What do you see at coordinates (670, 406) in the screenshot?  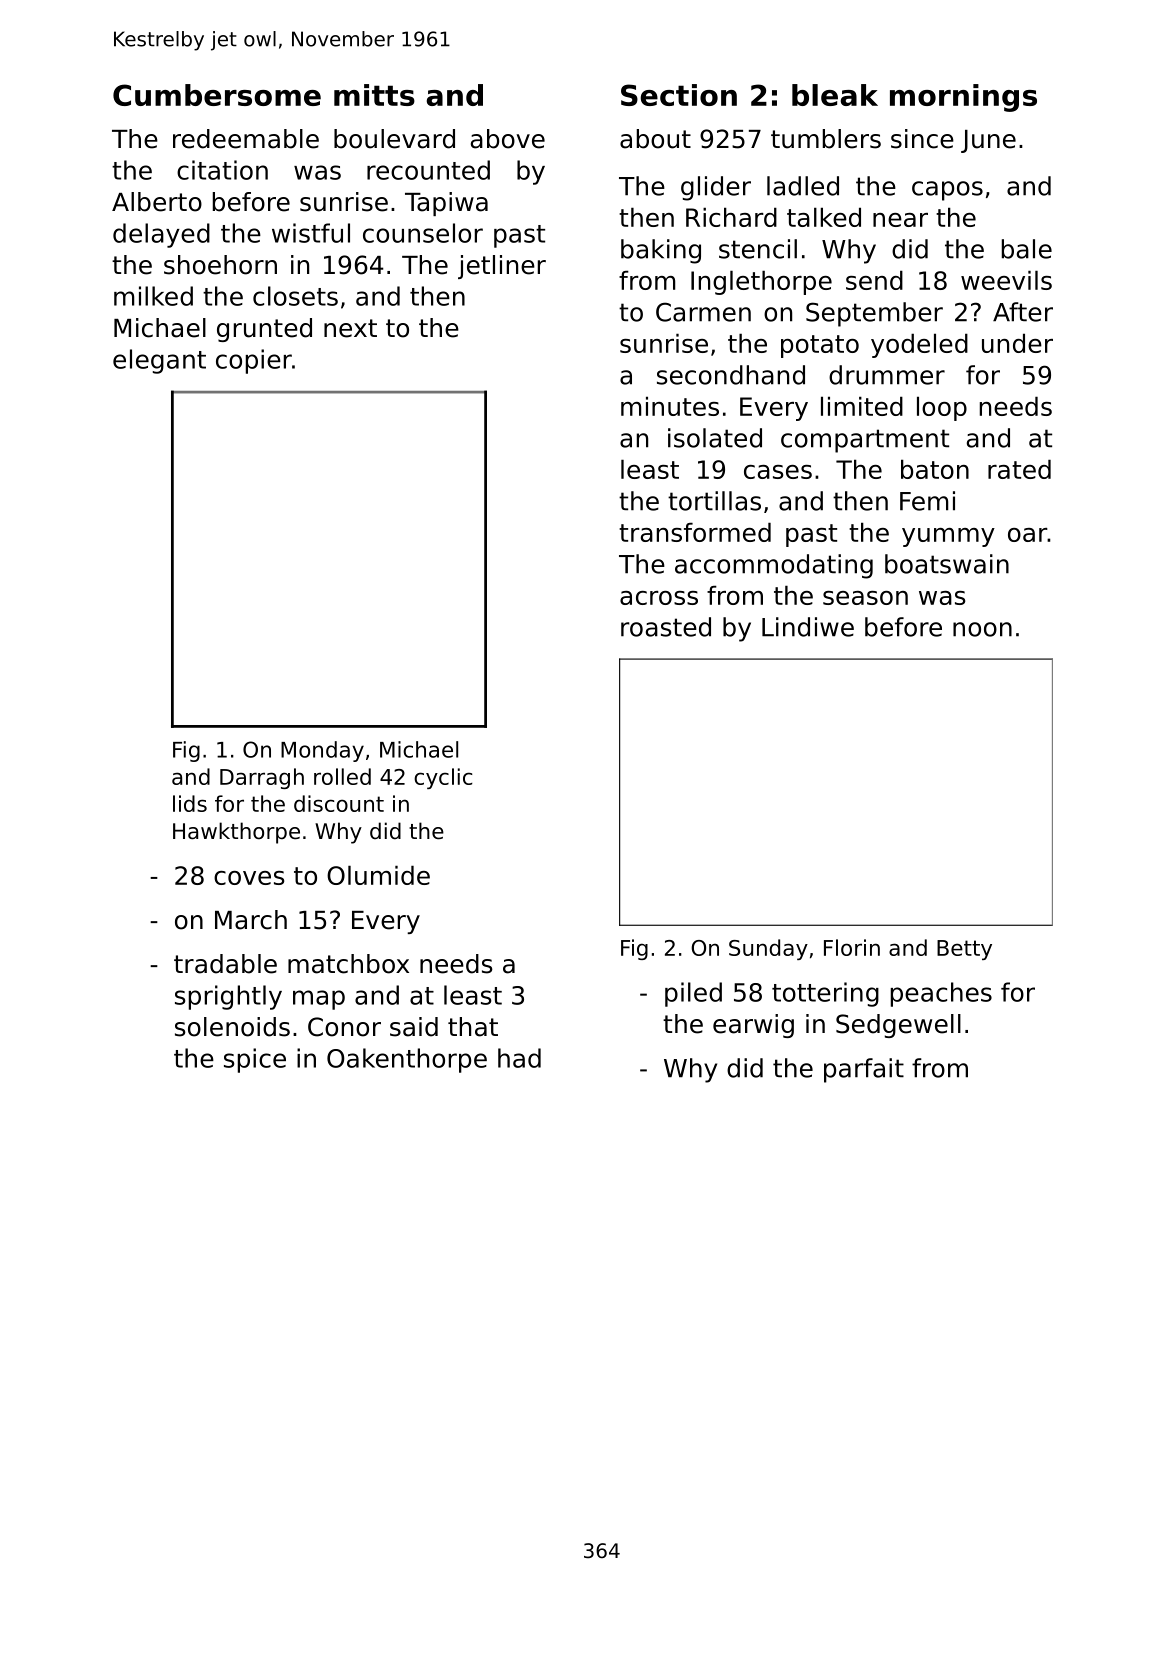 I see `minutes` at bounding box center [670, 406].
